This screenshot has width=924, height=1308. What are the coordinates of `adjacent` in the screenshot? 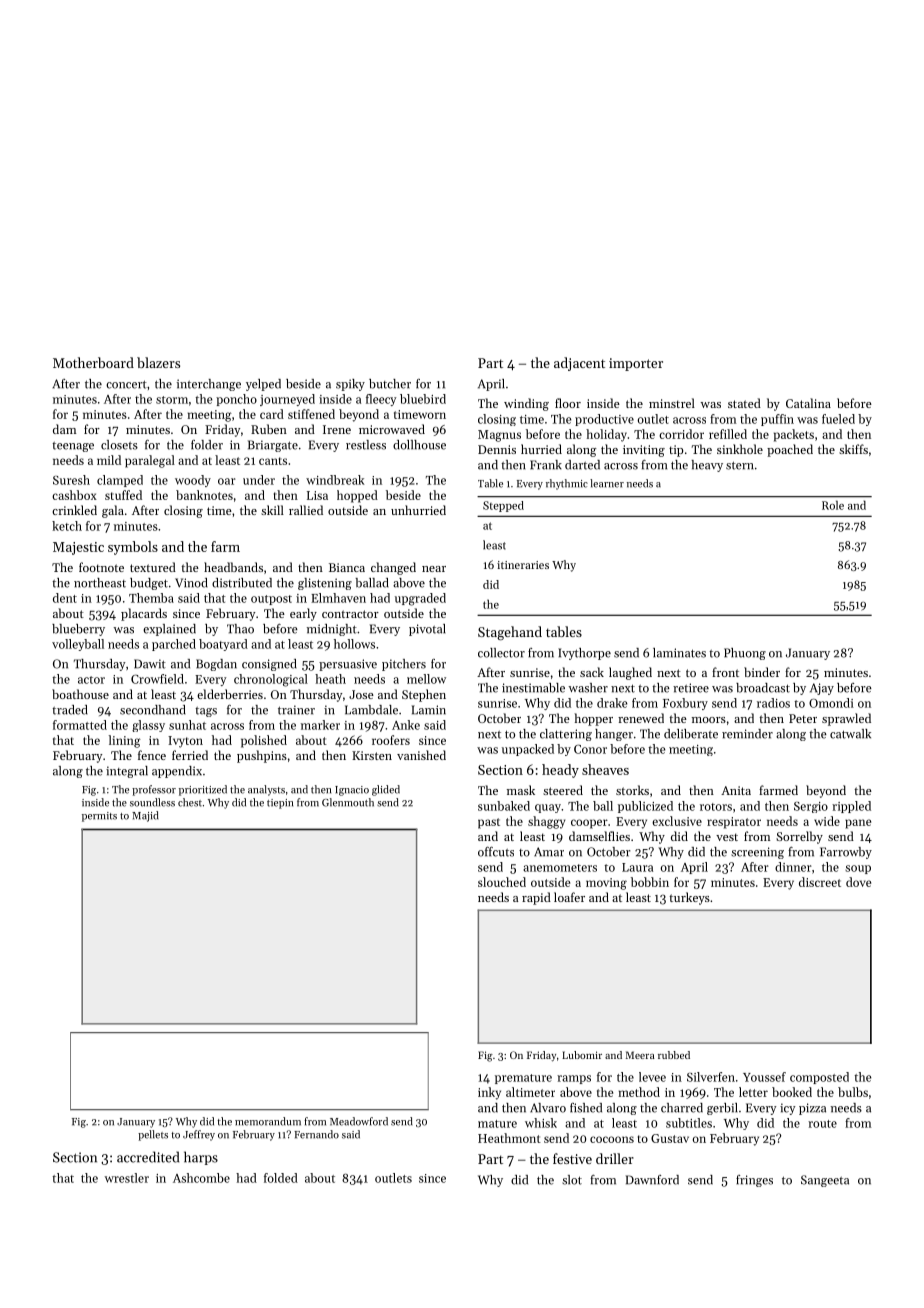 It's located at (579, 364).
